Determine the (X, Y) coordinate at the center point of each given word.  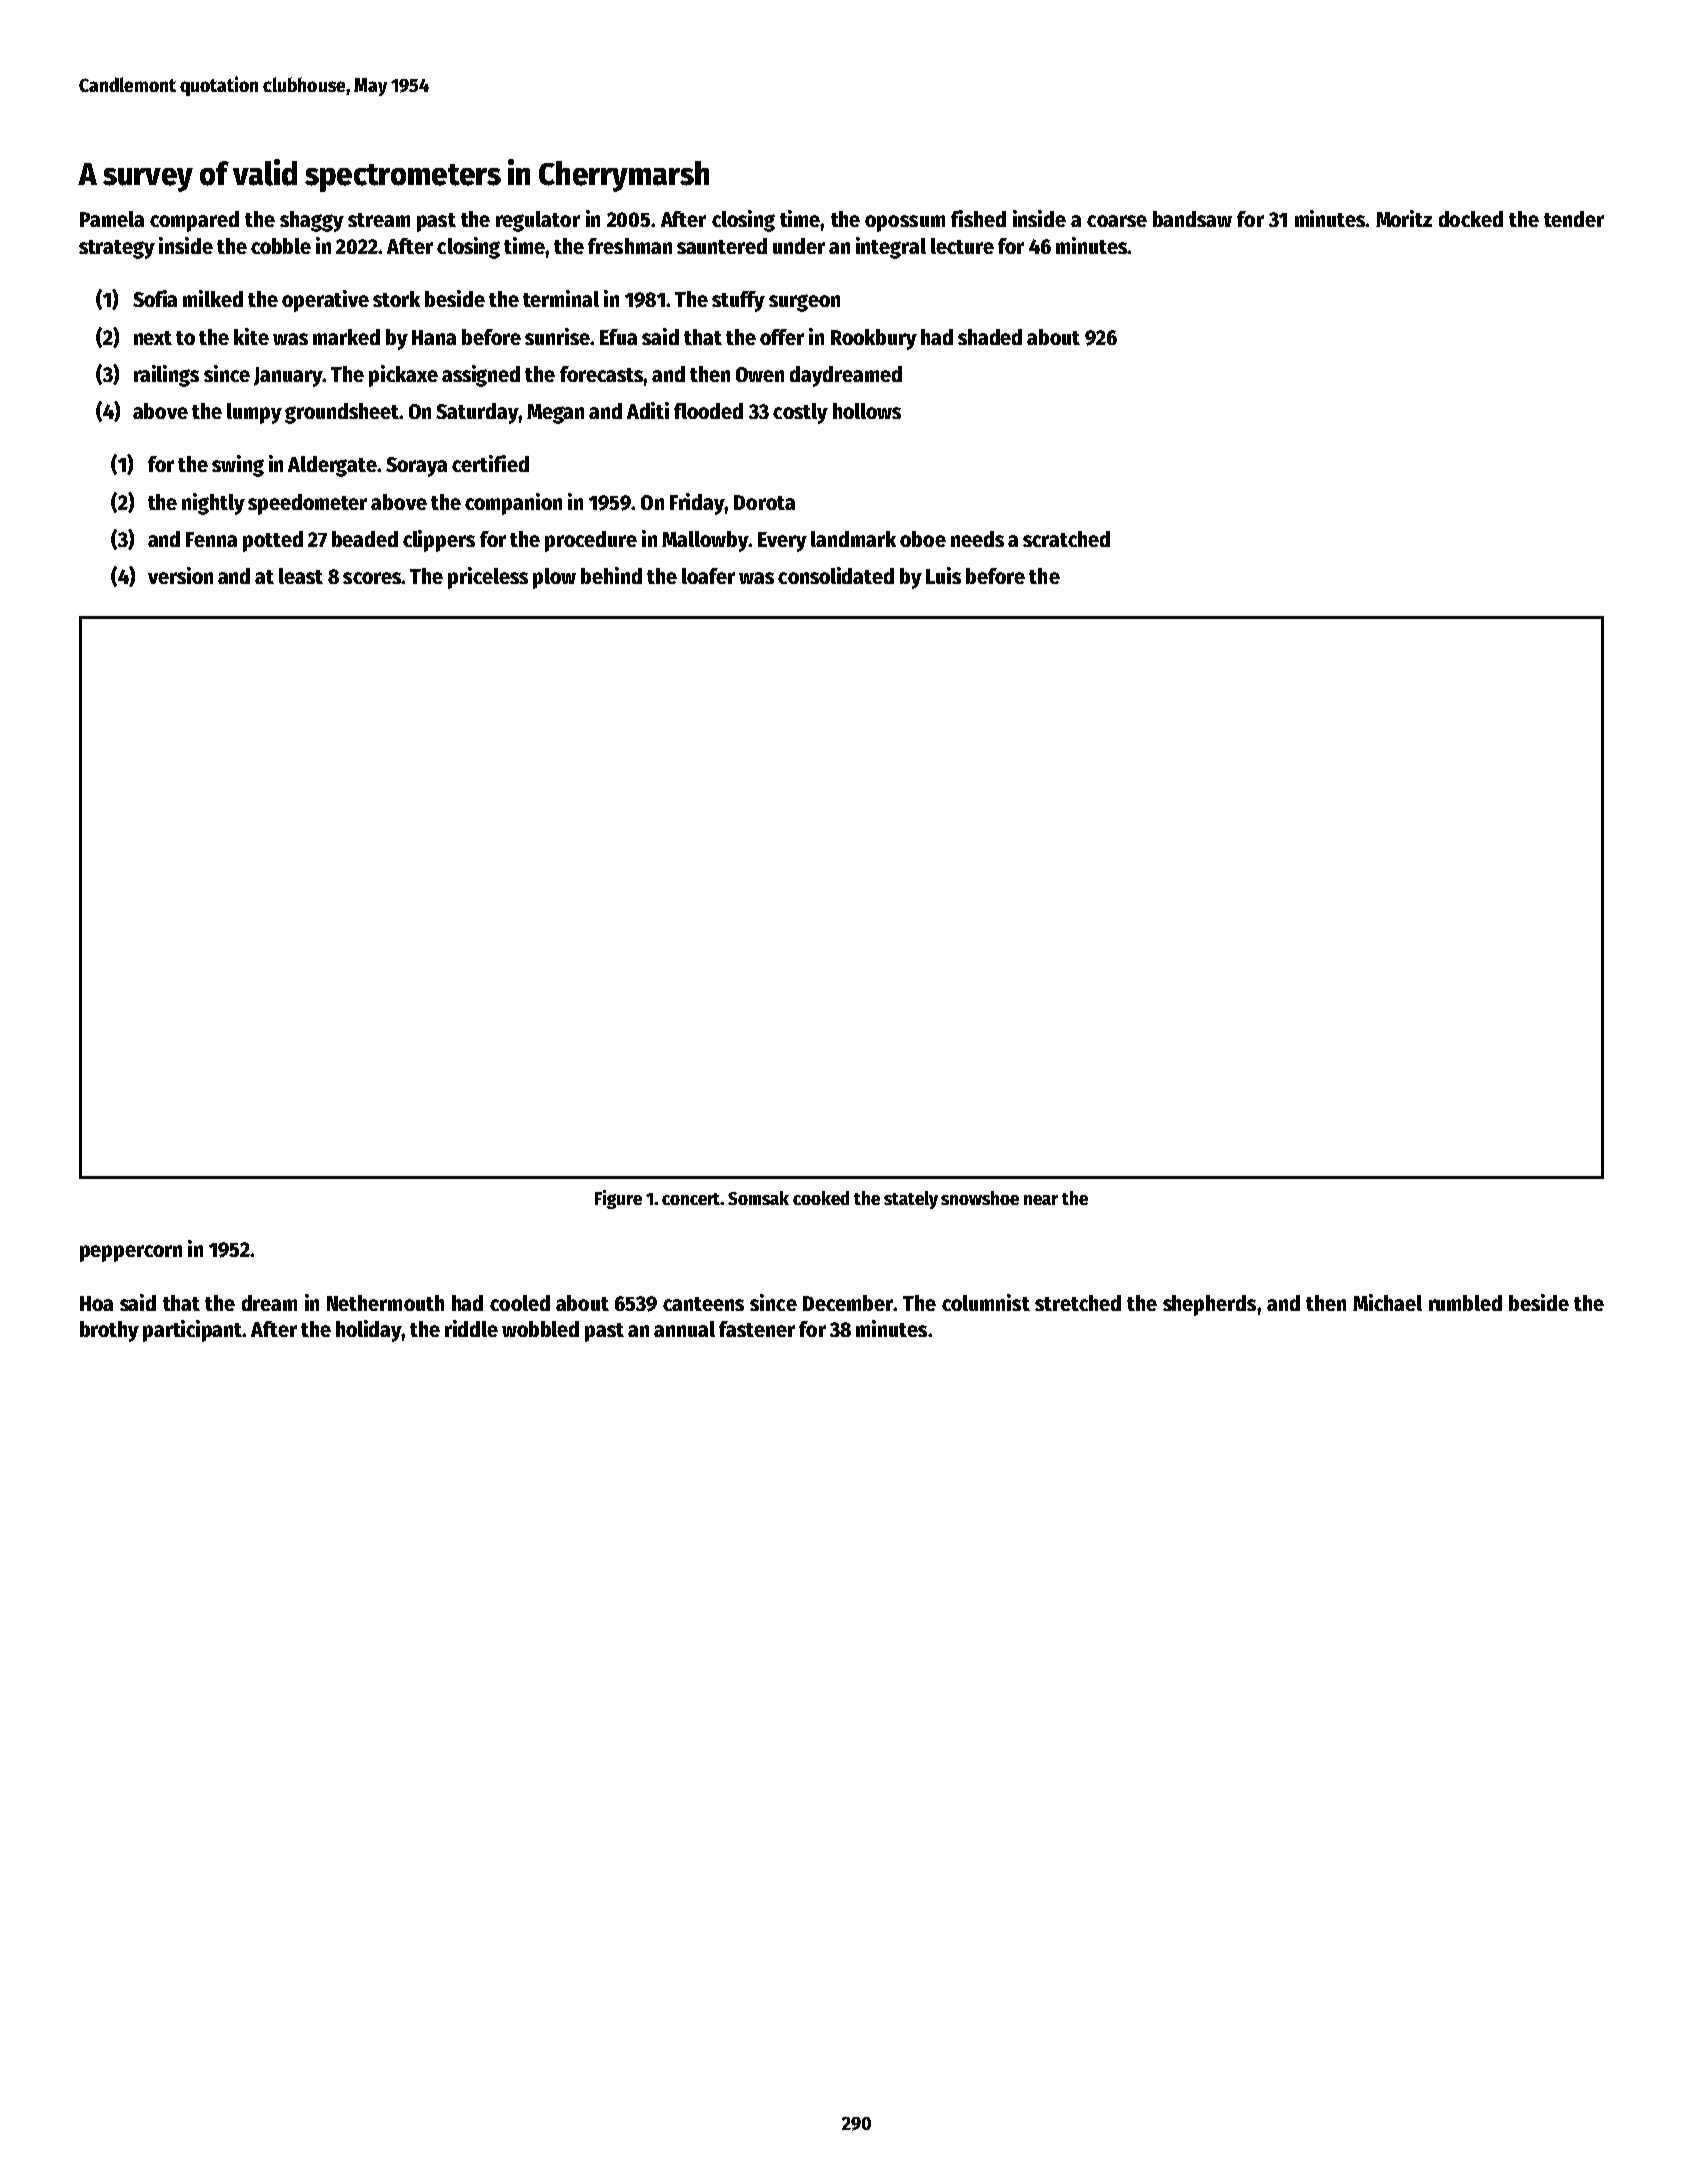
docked (1471, 219)
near (1041, 1200)
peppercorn (131, 1253)
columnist (986, 1302)
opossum (905, 223)
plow (554, 578)
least (301, 576)
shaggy (312, 221)
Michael (1387, 1302)
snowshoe (980, 1198)
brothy (109, 1331)
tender (1574, 219)
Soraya (416, 467)
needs (977, 539)
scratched (1066, 539)
